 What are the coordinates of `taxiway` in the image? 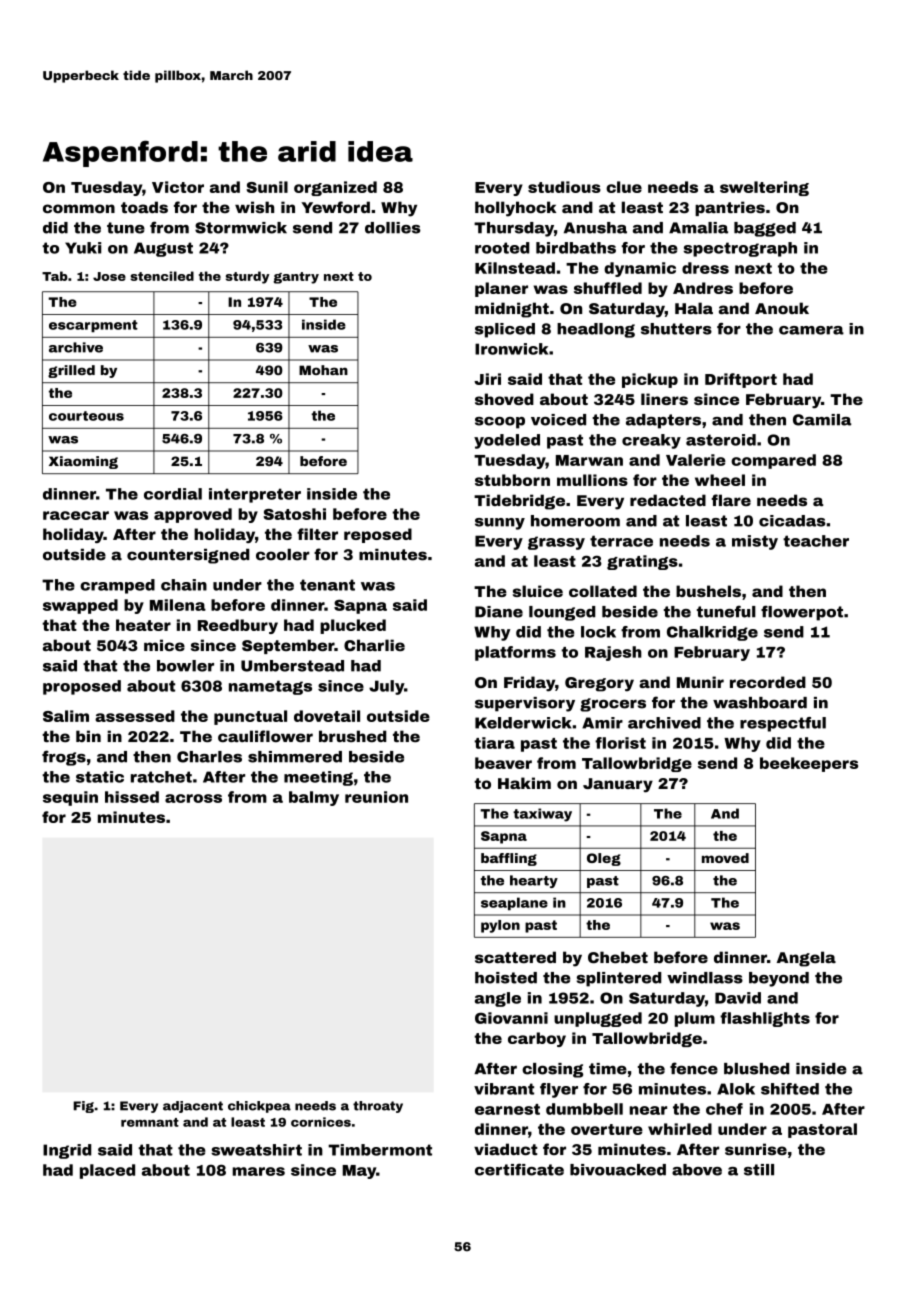 It's located at (542, 815).
